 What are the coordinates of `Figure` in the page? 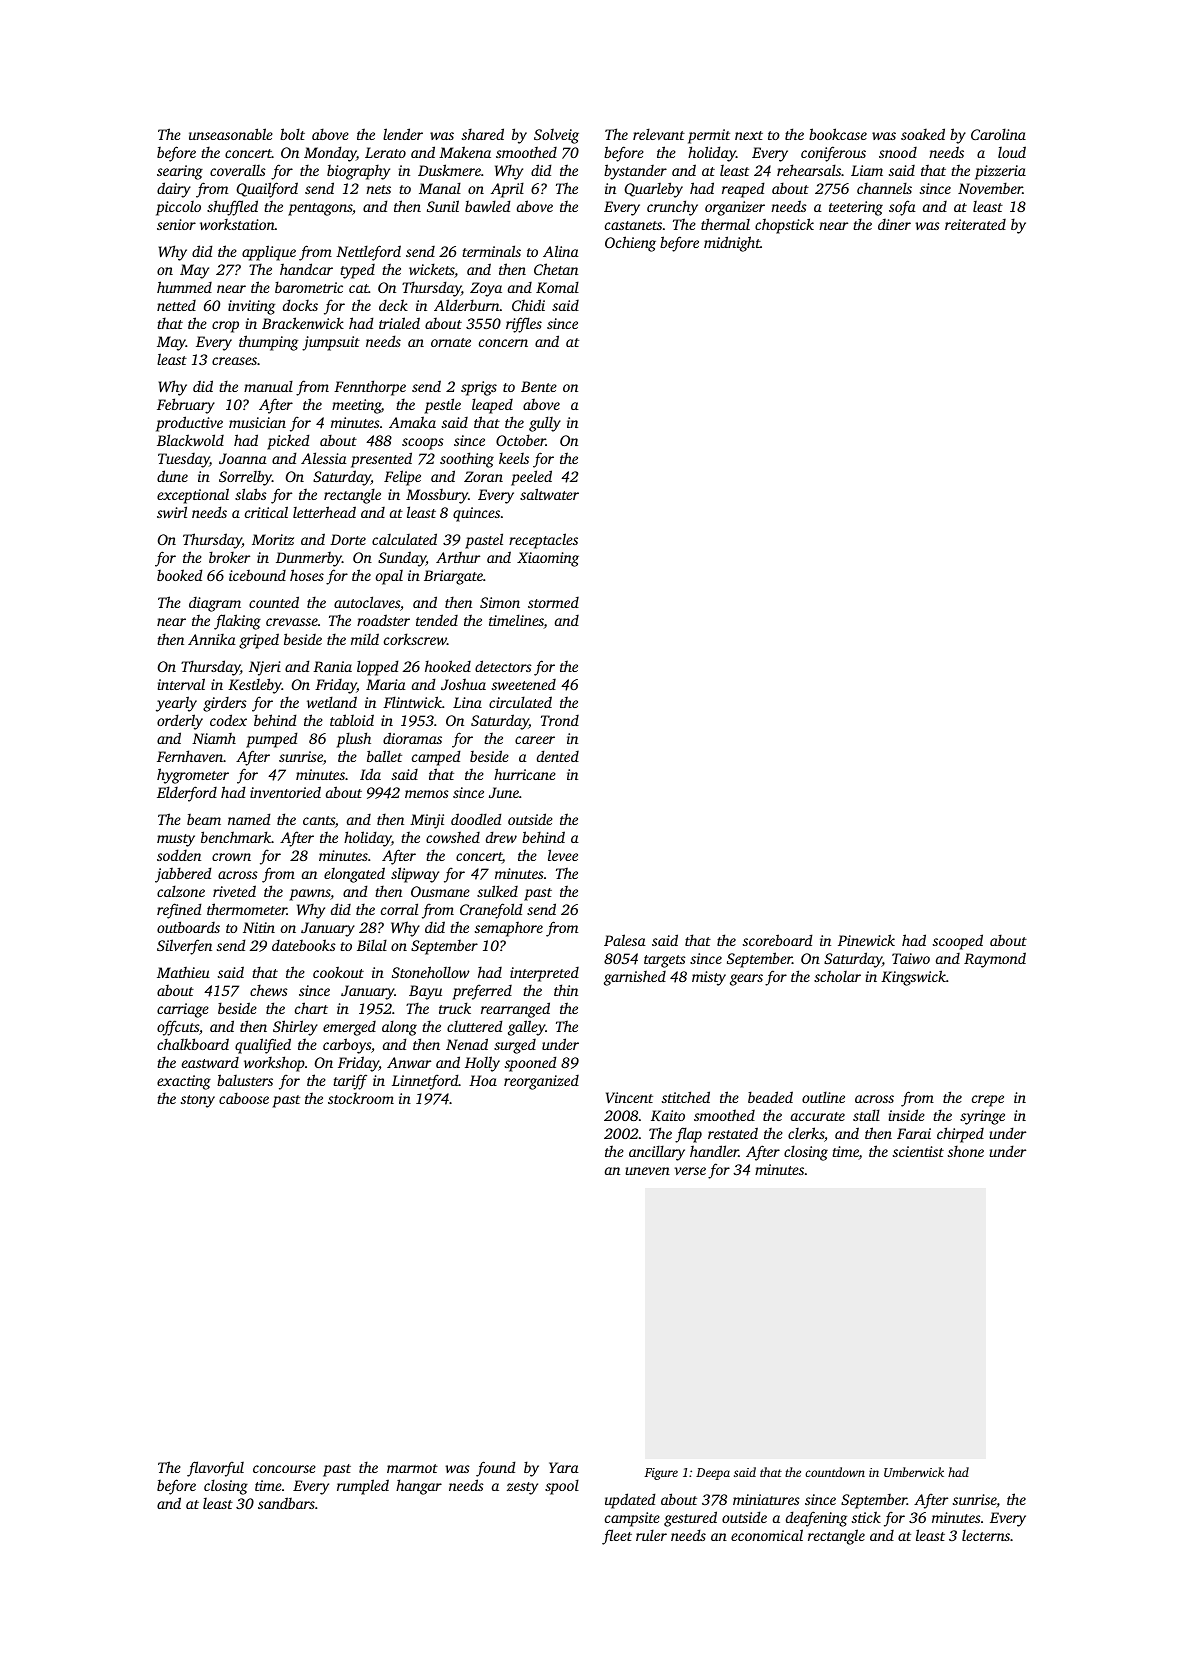 It's located at (661, 1474).
